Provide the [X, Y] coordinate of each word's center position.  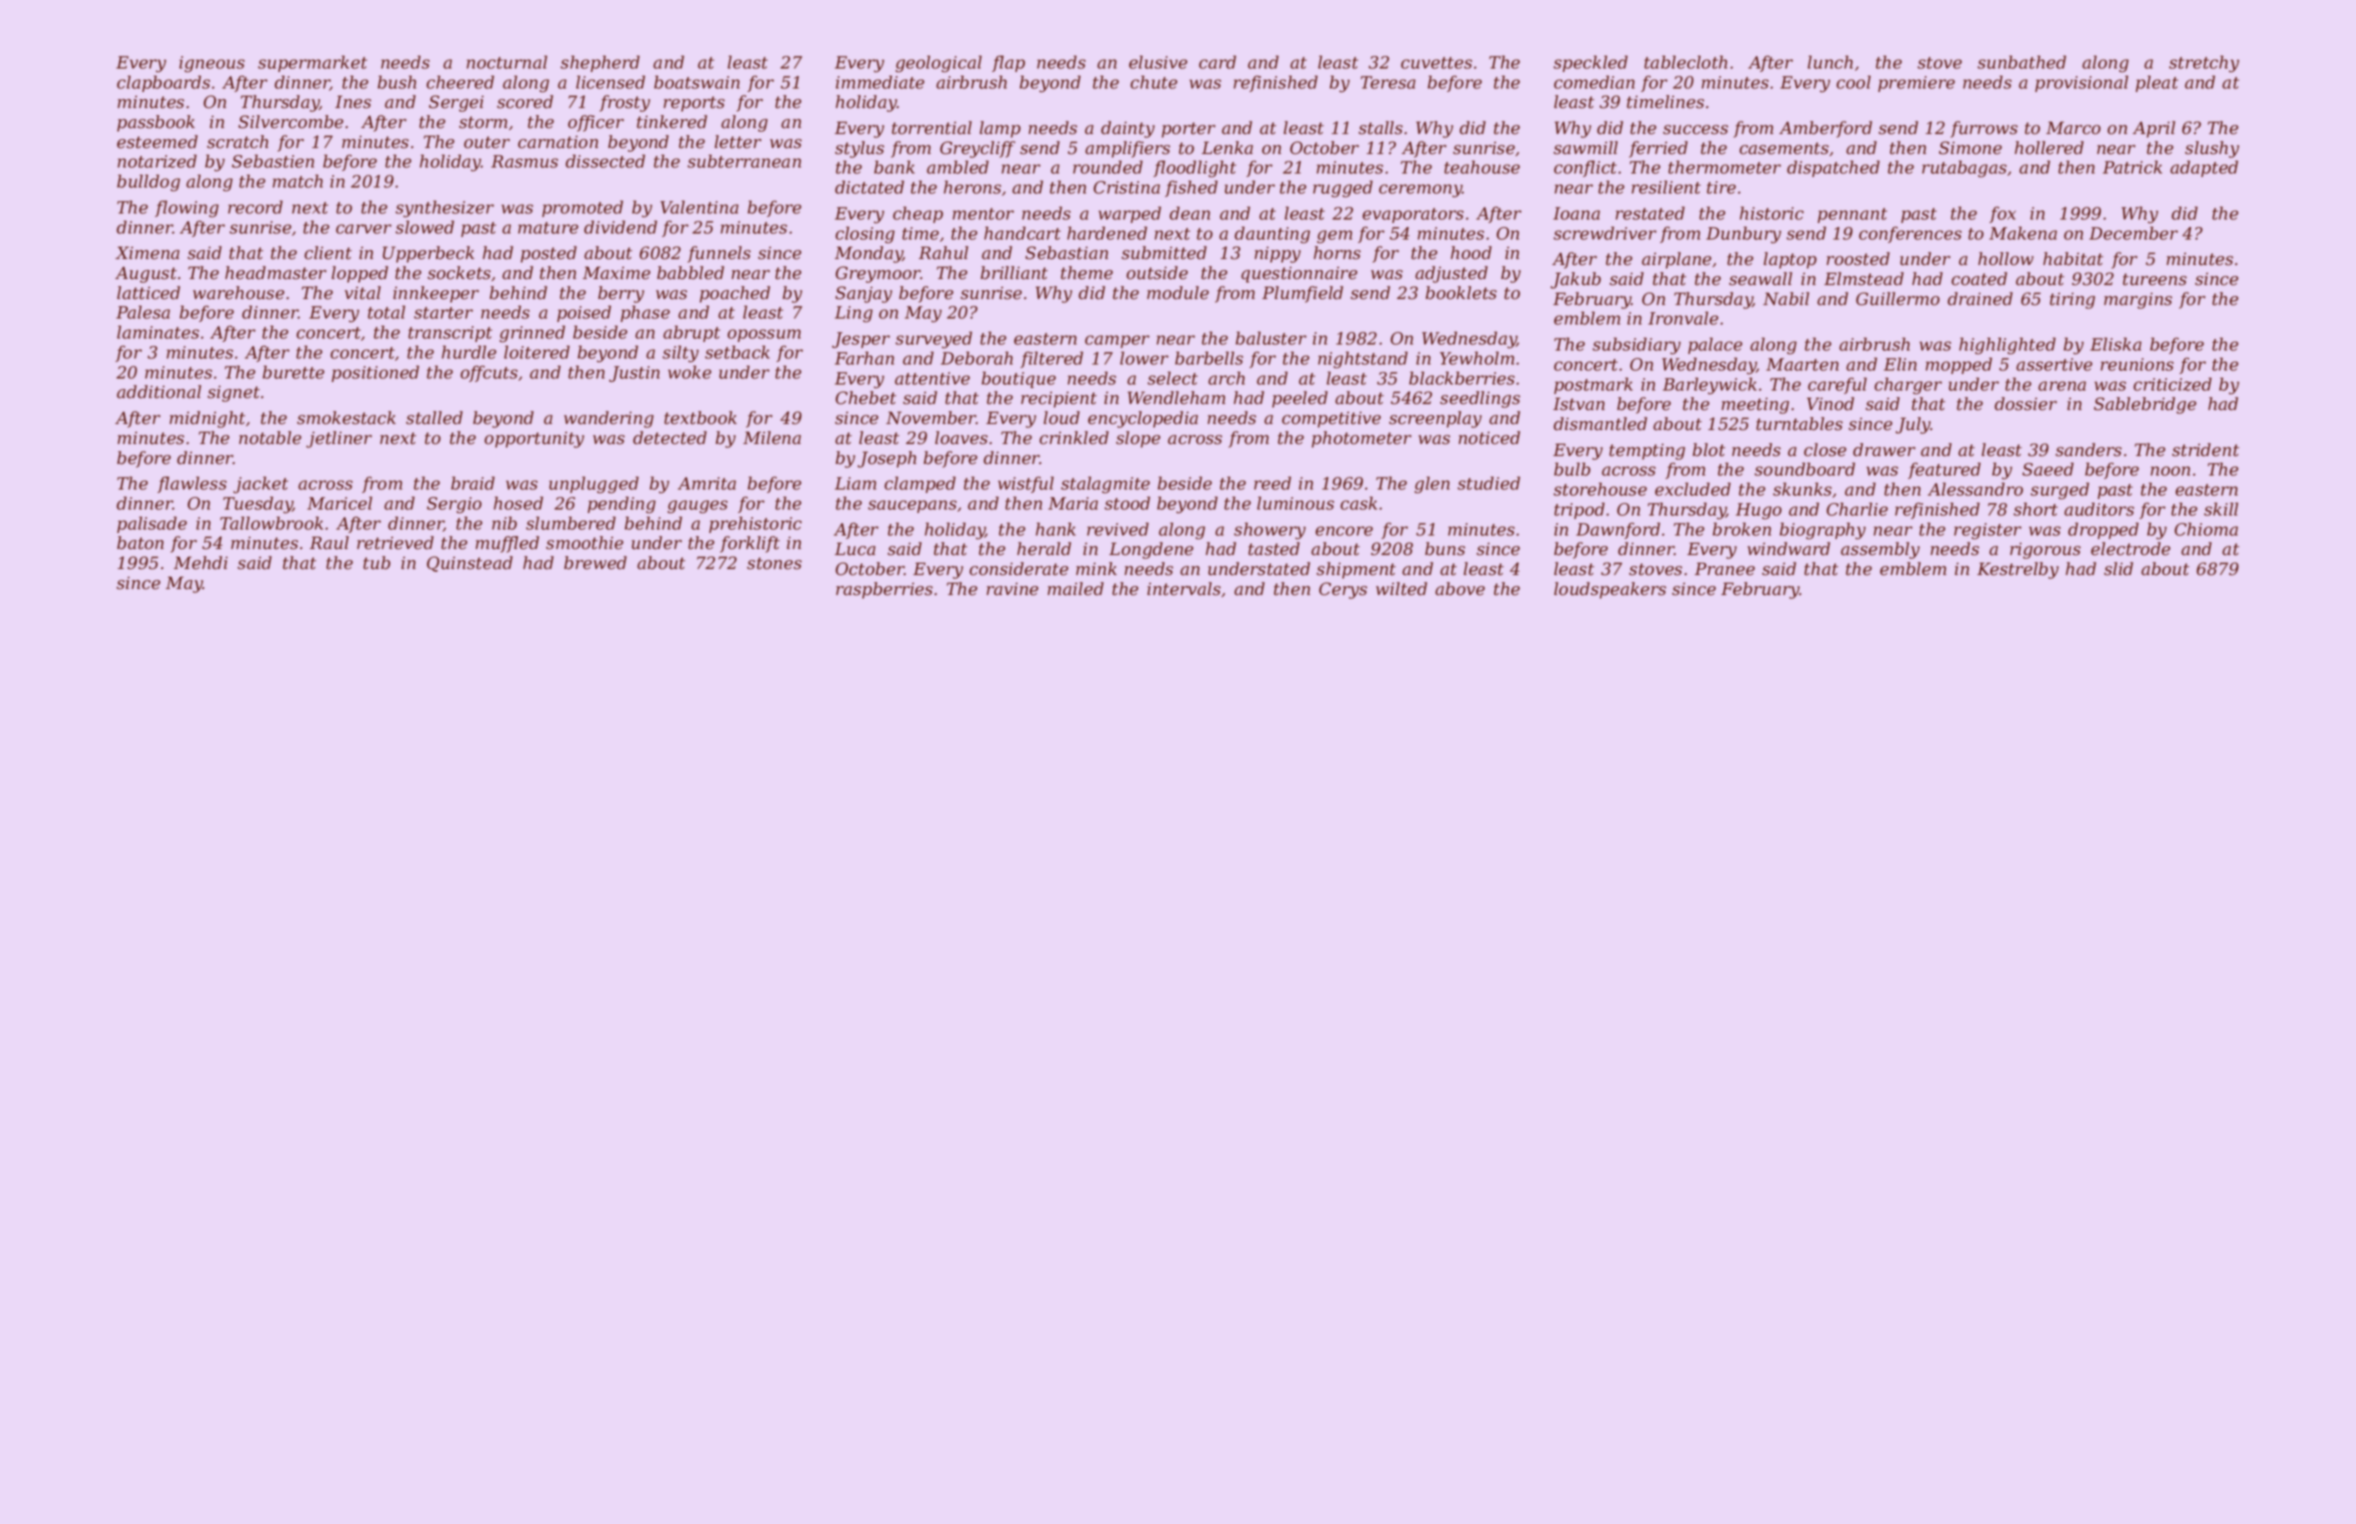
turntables [1799, 424]
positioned [375, 373]
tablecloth [1685, 62]
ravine [1012, 589]
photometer [1362, 439]
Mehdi [201, 563]
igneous [212, 64]
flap [1008, 63]
